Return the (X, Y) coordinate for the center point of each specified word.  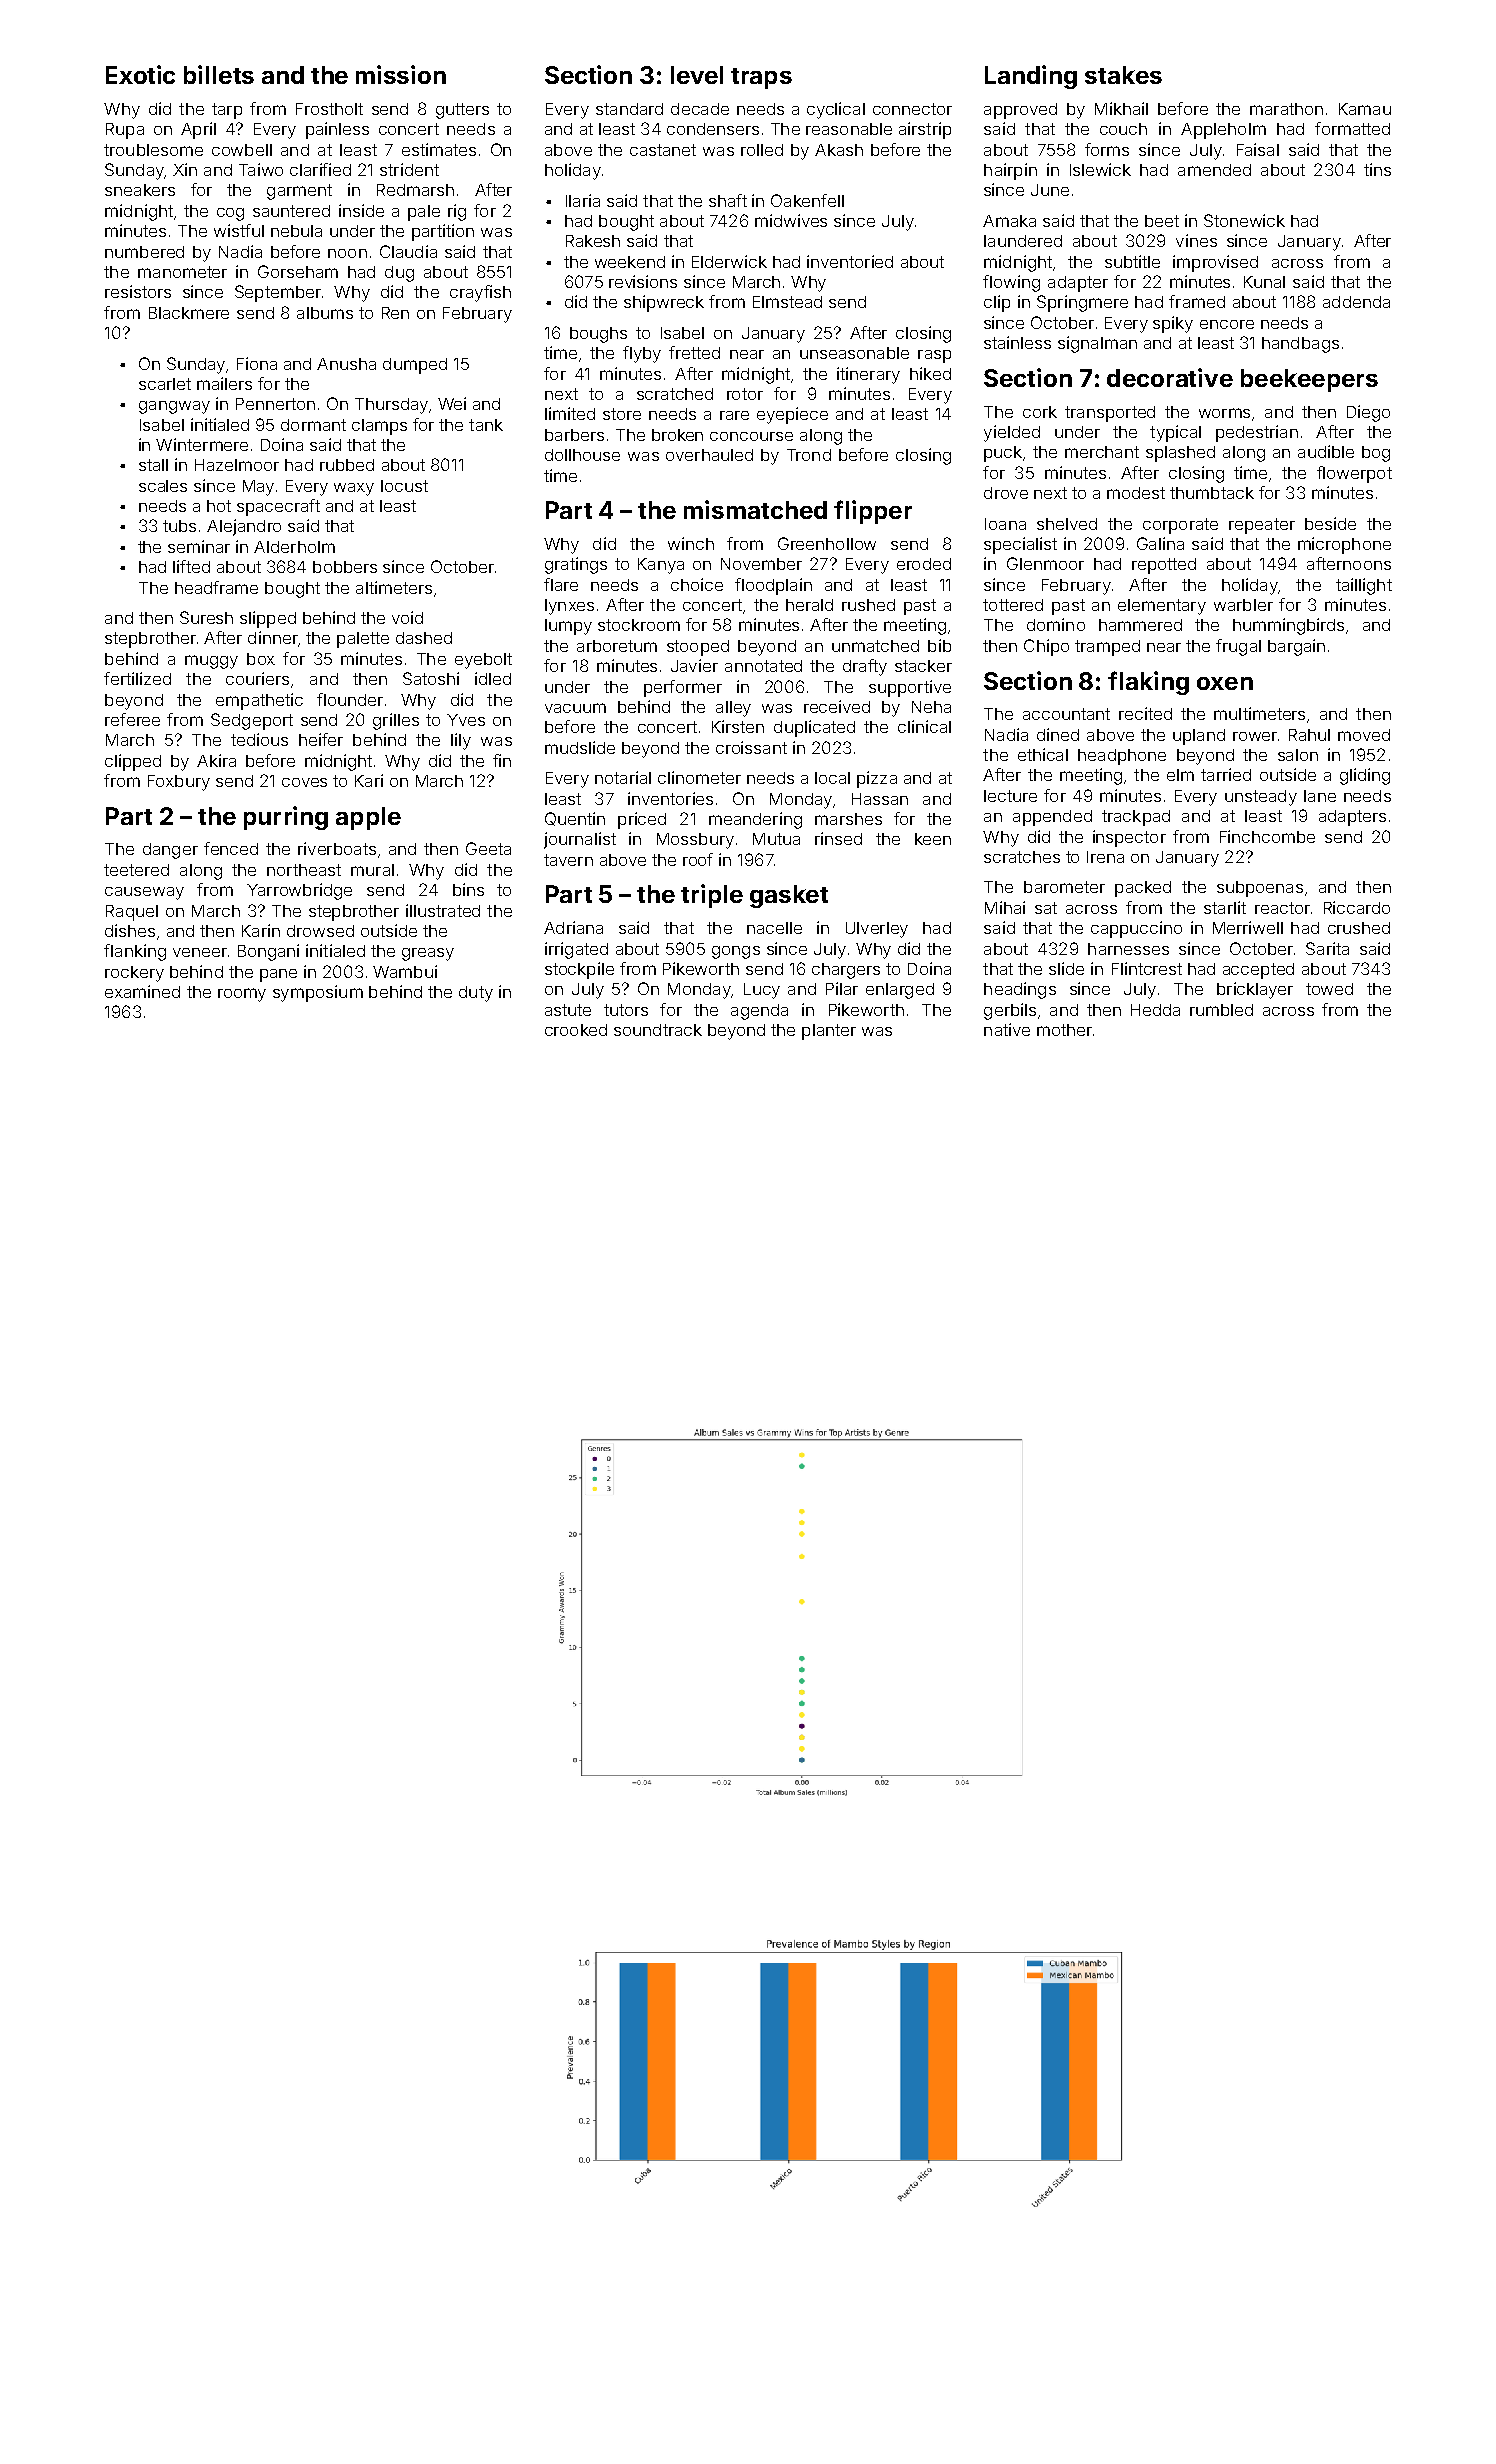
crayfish (480, 293)
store (622, 414)
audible (1326, 451)
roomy (242, 995)
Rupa (125, 131)
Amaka (1009, 221)
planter (829, 1032)
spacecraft (278, 507)
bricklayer (1255, 990)
